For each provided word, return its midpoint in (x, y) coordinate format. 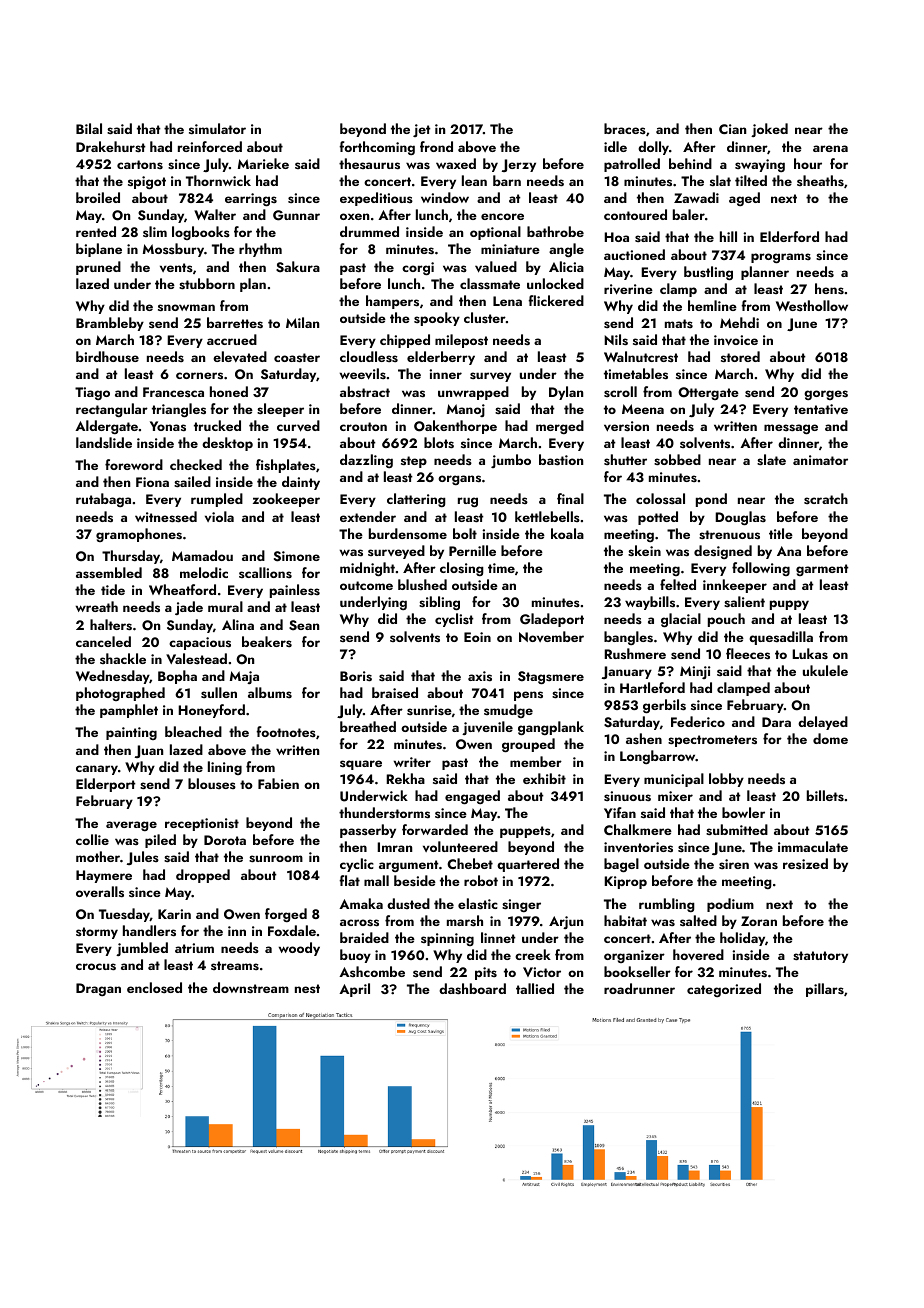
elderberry (441, 358)
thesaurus (369, 163)
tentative (821, 409)
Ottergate (708, 393)
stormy (97, 933)
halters (111, 625)
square (361, 765)
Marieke (263, 163)
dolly (653, 148)
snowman (186, 307)
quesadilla (781, 638)
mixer (675, 796)
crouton (363, 426)
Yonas (168, 426)
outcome (366, 585)
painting (131, 733)
